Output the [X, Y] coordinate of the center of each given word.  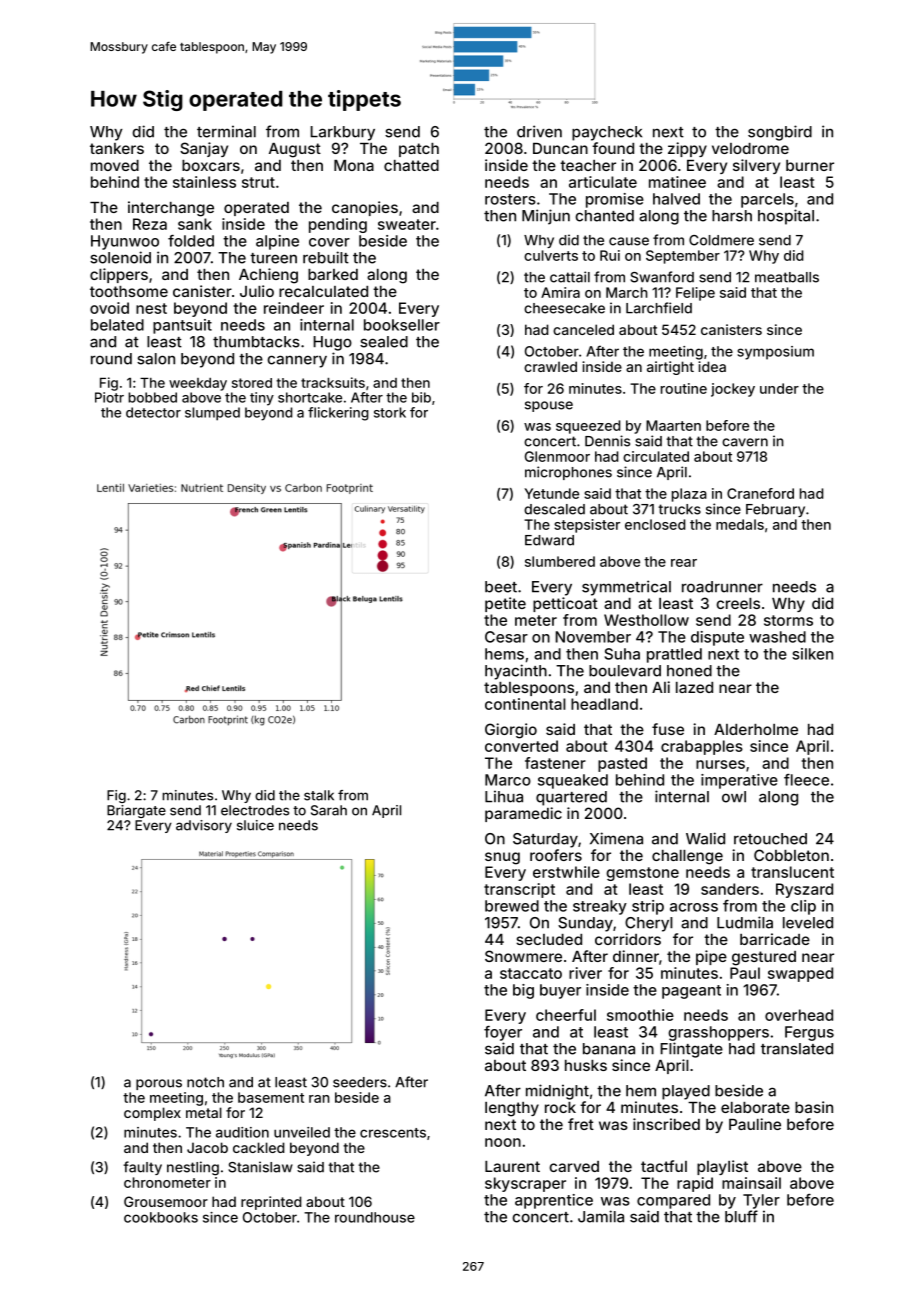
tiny [262, 399]
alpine [277, 242]
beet [501, 587]
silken [812, 654]
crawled [550, 366]
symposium [775, 353]
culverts [551, 255]
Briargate [136, 811]
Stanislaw [260, 1167]
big [523, 991]
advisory [204, 826]
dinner [636, 956]
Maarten [673, 425]
